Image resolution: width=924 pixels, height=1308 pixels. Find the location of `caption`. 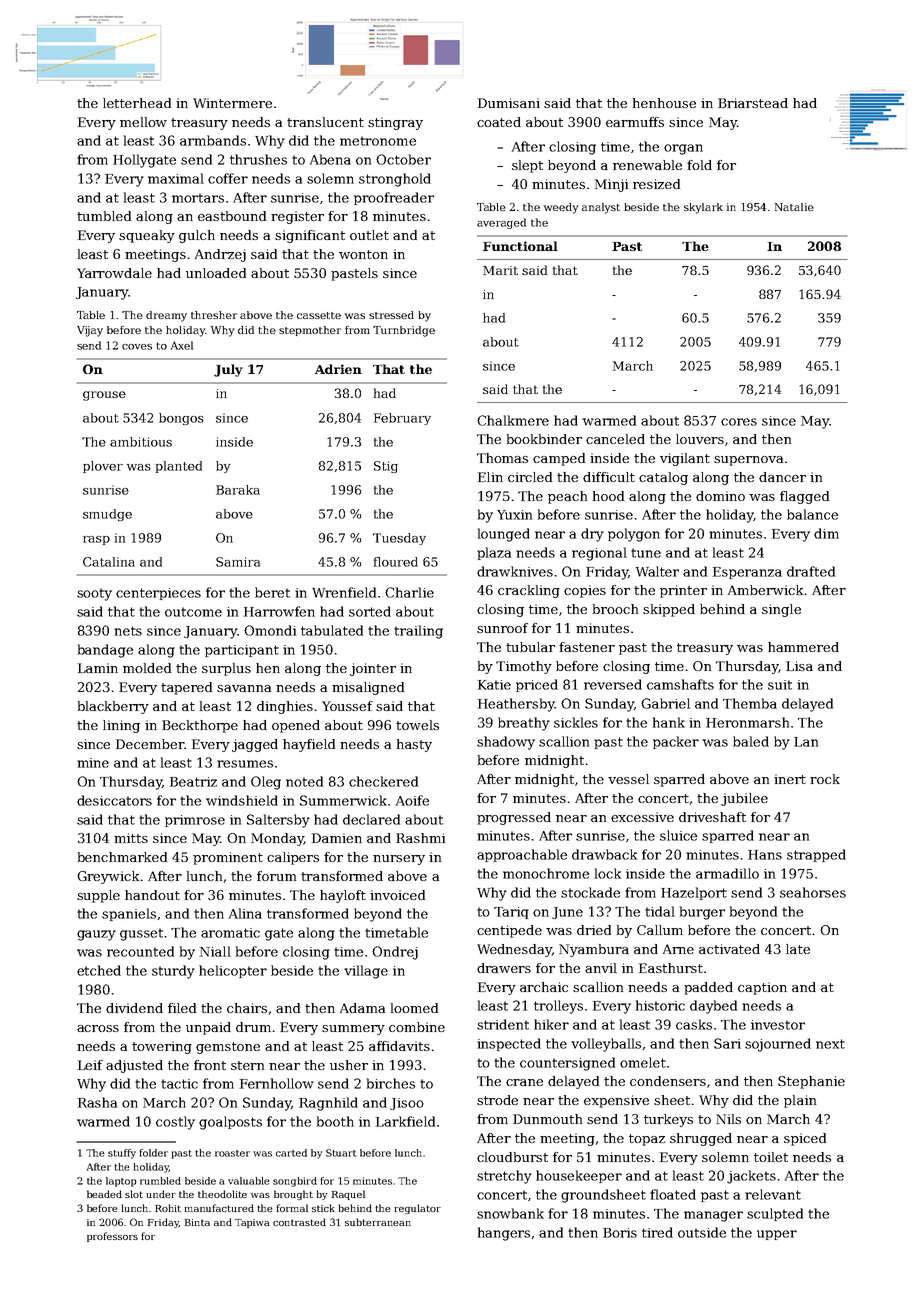

caption is located at coordinates (762, 988).
